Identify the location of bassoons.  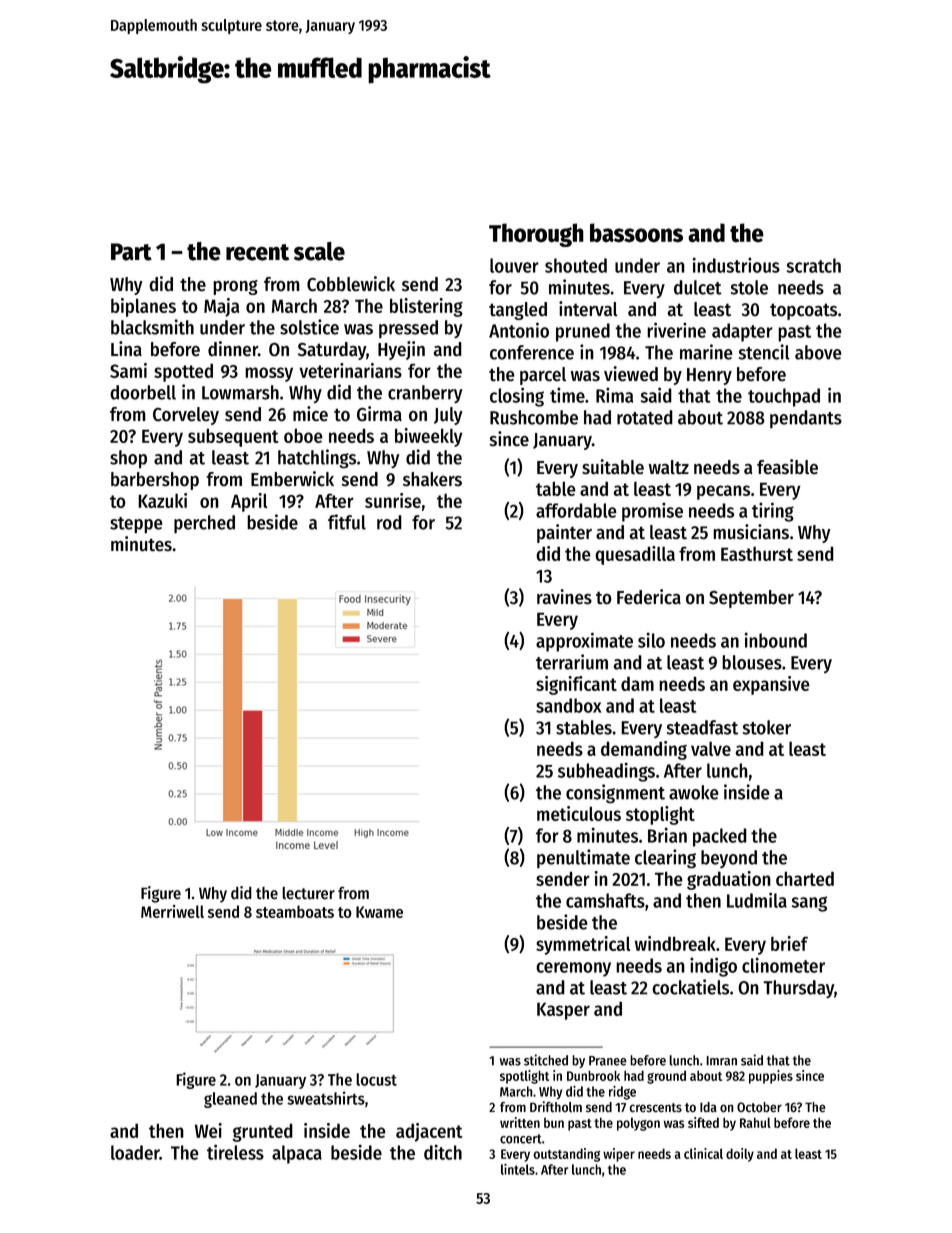
(636, 233).
